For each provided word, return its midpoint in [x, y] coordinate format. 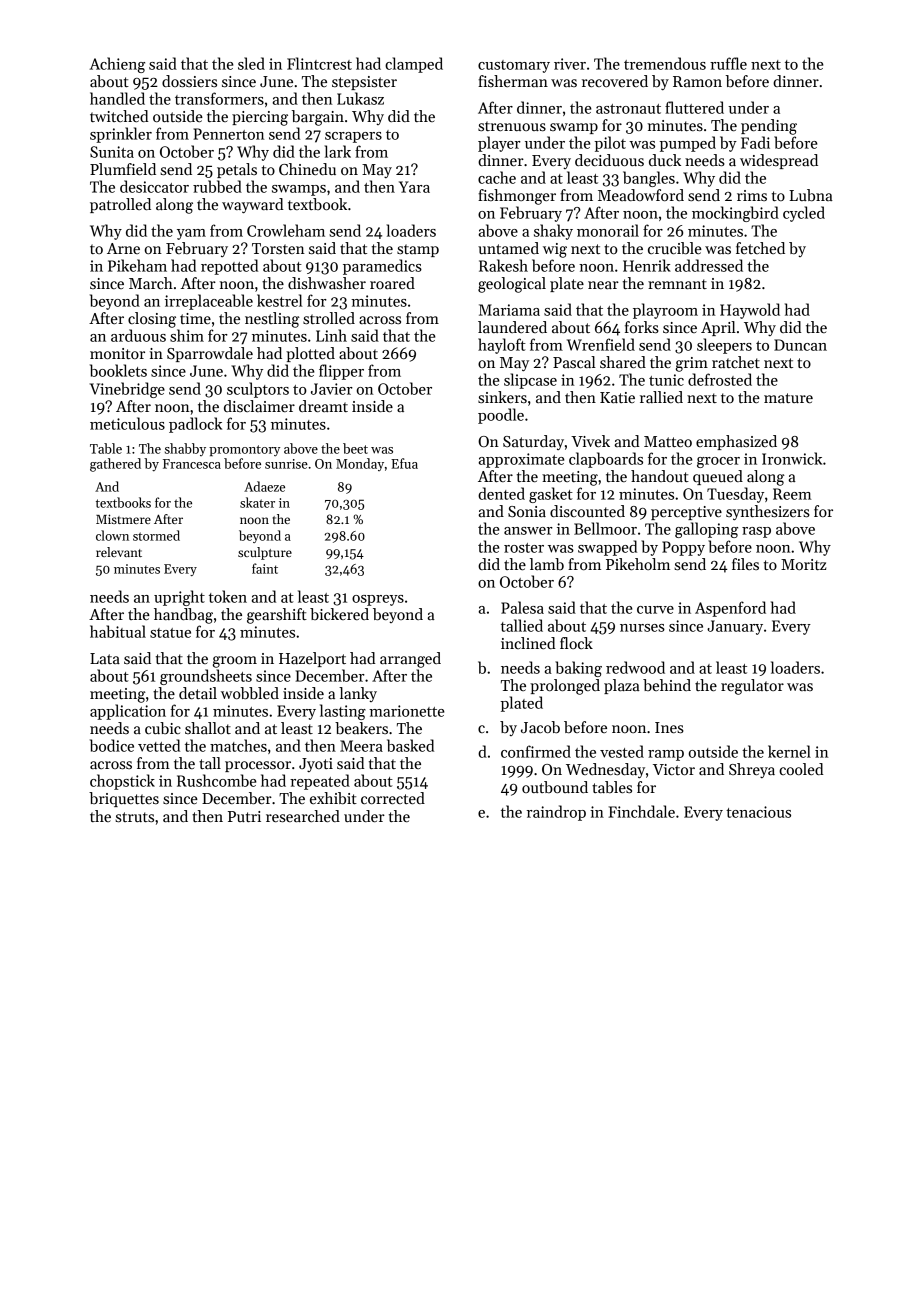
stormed [156, 535]
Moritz [803, 564]
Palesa [522, 607]
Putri [244, 816]
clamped [414, 65]
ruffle [728, 63]
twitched [119, 116]
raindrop [556, 813]
